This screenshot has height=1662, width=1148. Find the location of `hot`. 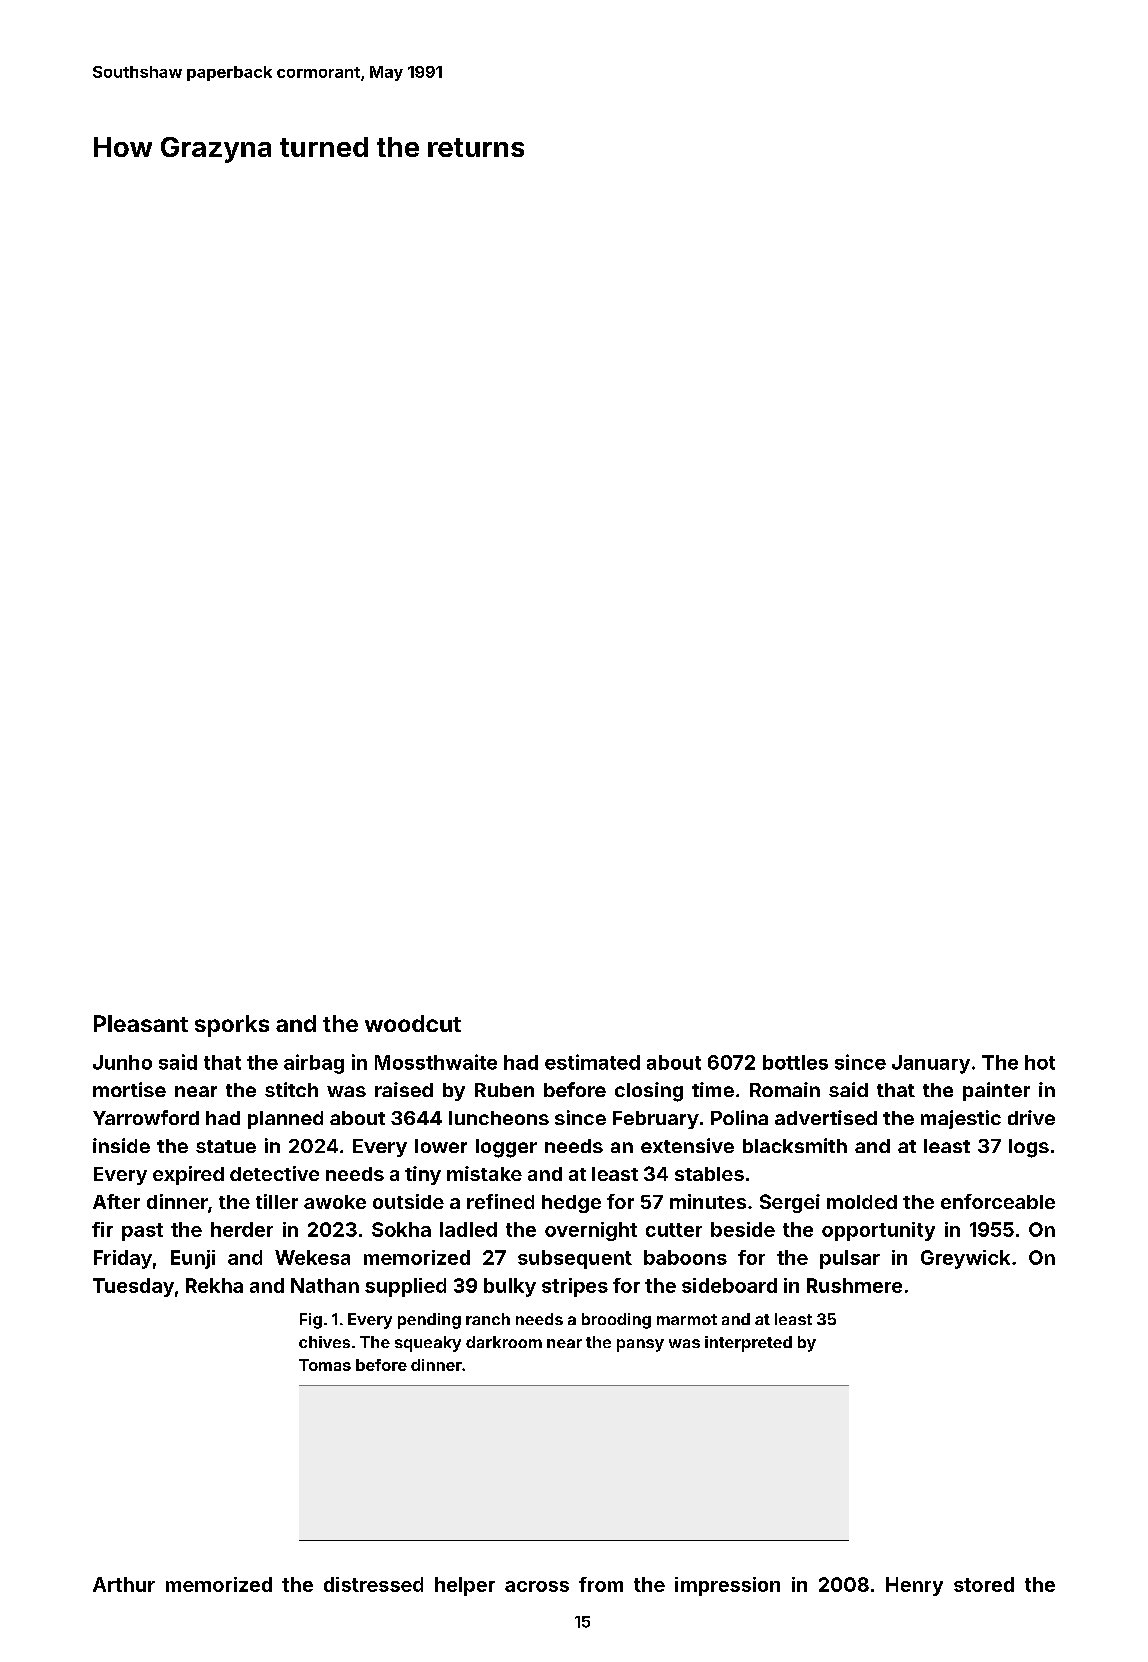

hot is located at coordinates (1040, 1062).
